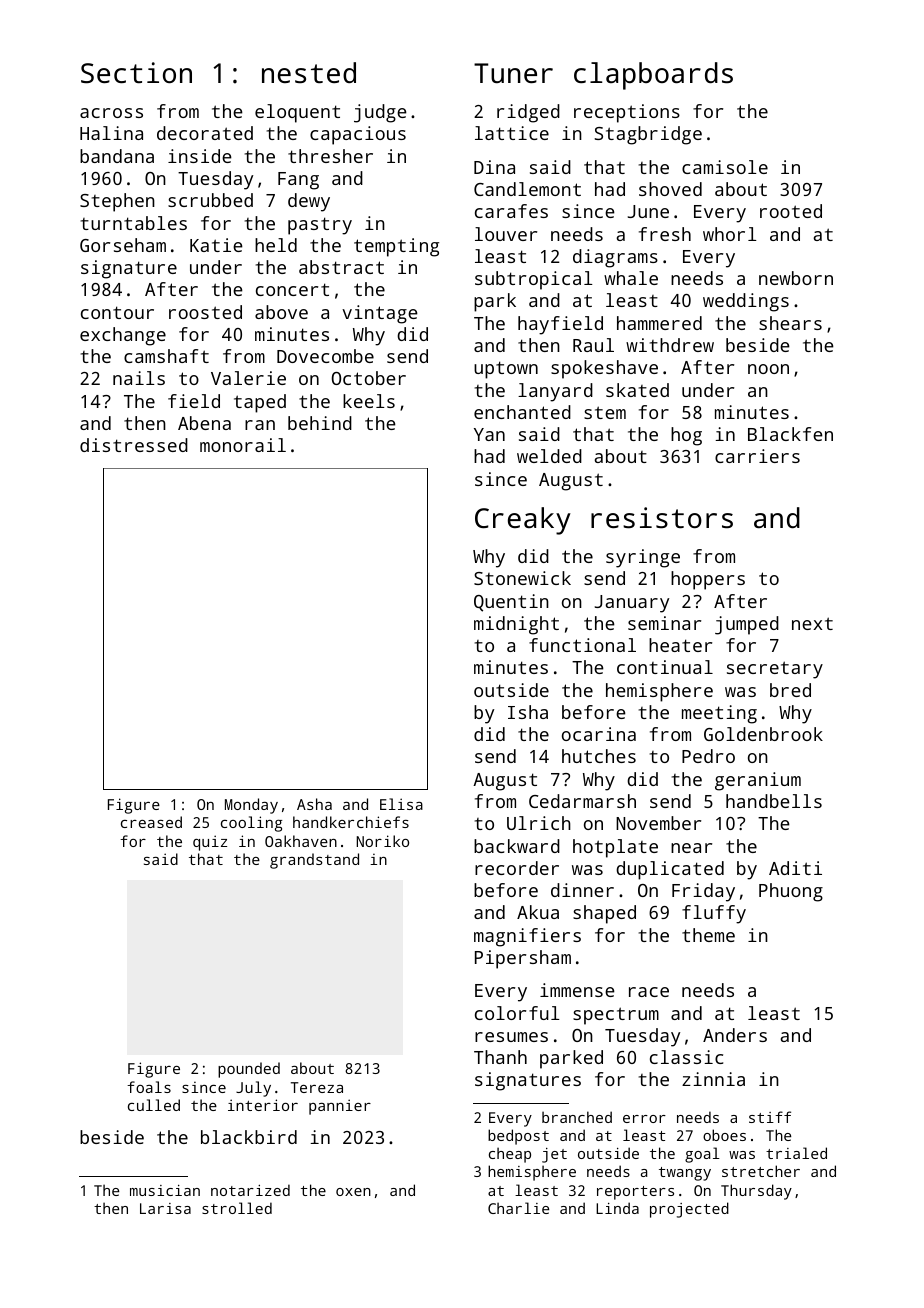  I want to click on Dina, so click(494, 167).
